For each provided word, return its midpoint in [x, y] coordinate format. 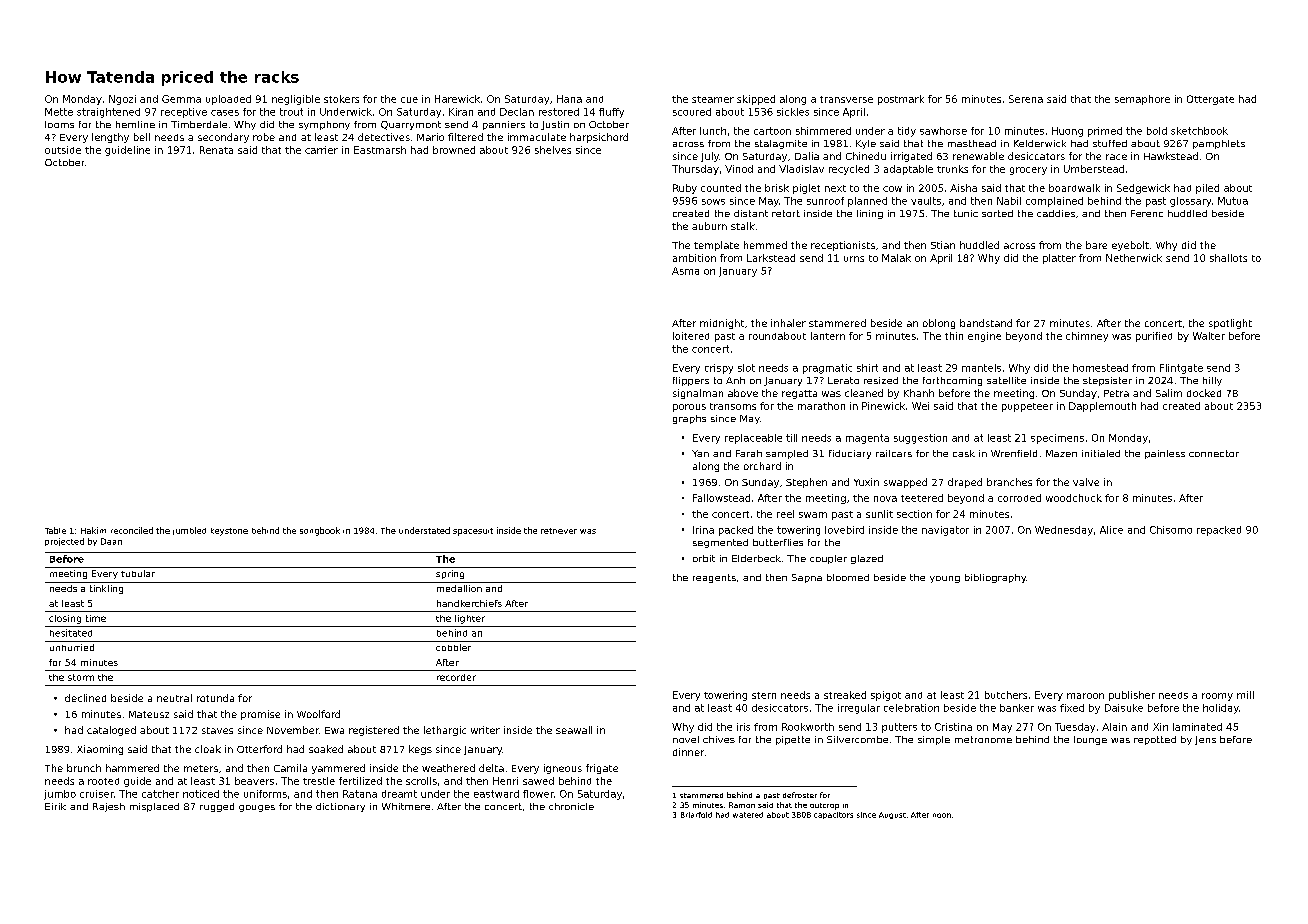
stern [764, 695]
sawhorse [943, 131]
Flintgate [1181, 369]
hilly [1212, 381]
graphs [689, 419]
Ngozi [122, 100]
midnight [722, 324]
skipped [756, 100]
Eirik [55, 806]
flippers [691, 381]
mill [1245, 695]
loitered [691, 336]
